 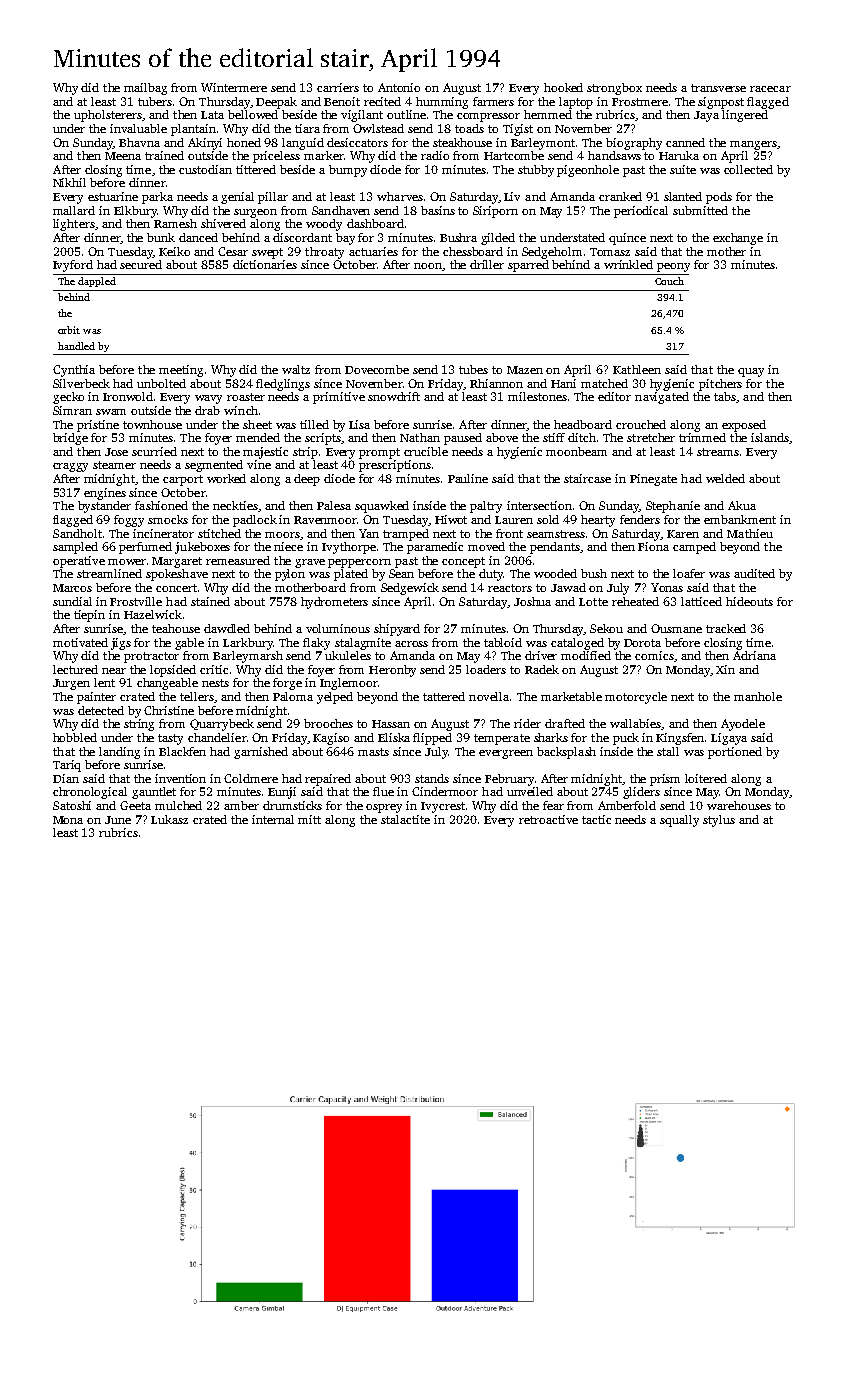 What do you see at coordinates (754, 573) in the screenshot?
I see `audited` at bounding box center [754, 573].
